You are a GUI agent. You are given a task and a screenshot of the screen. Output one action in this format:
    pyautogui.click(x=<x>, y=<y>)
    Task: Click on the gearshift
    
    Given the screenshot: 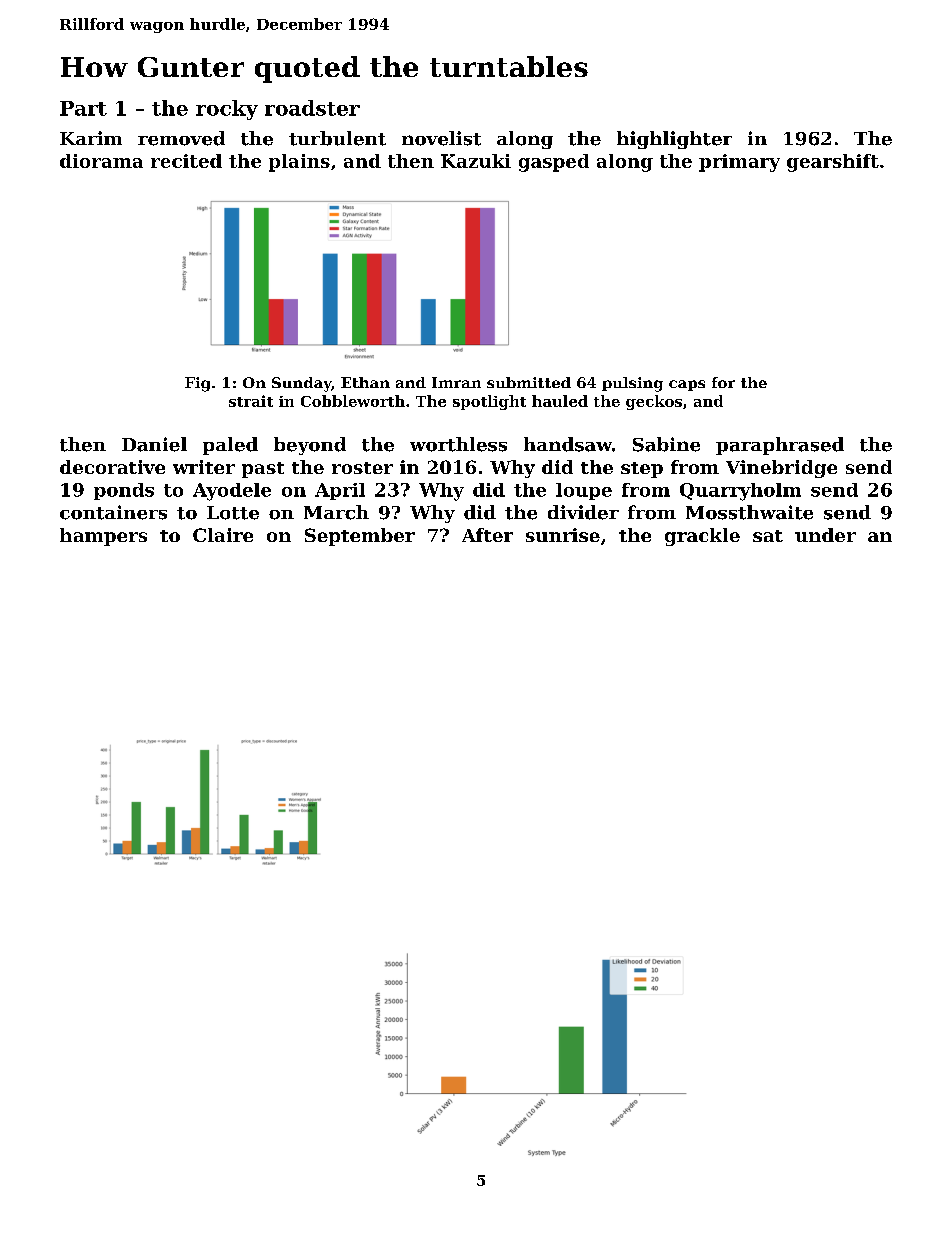 What is the action you would take?
    pyautogui.click(x=833, y=163)
